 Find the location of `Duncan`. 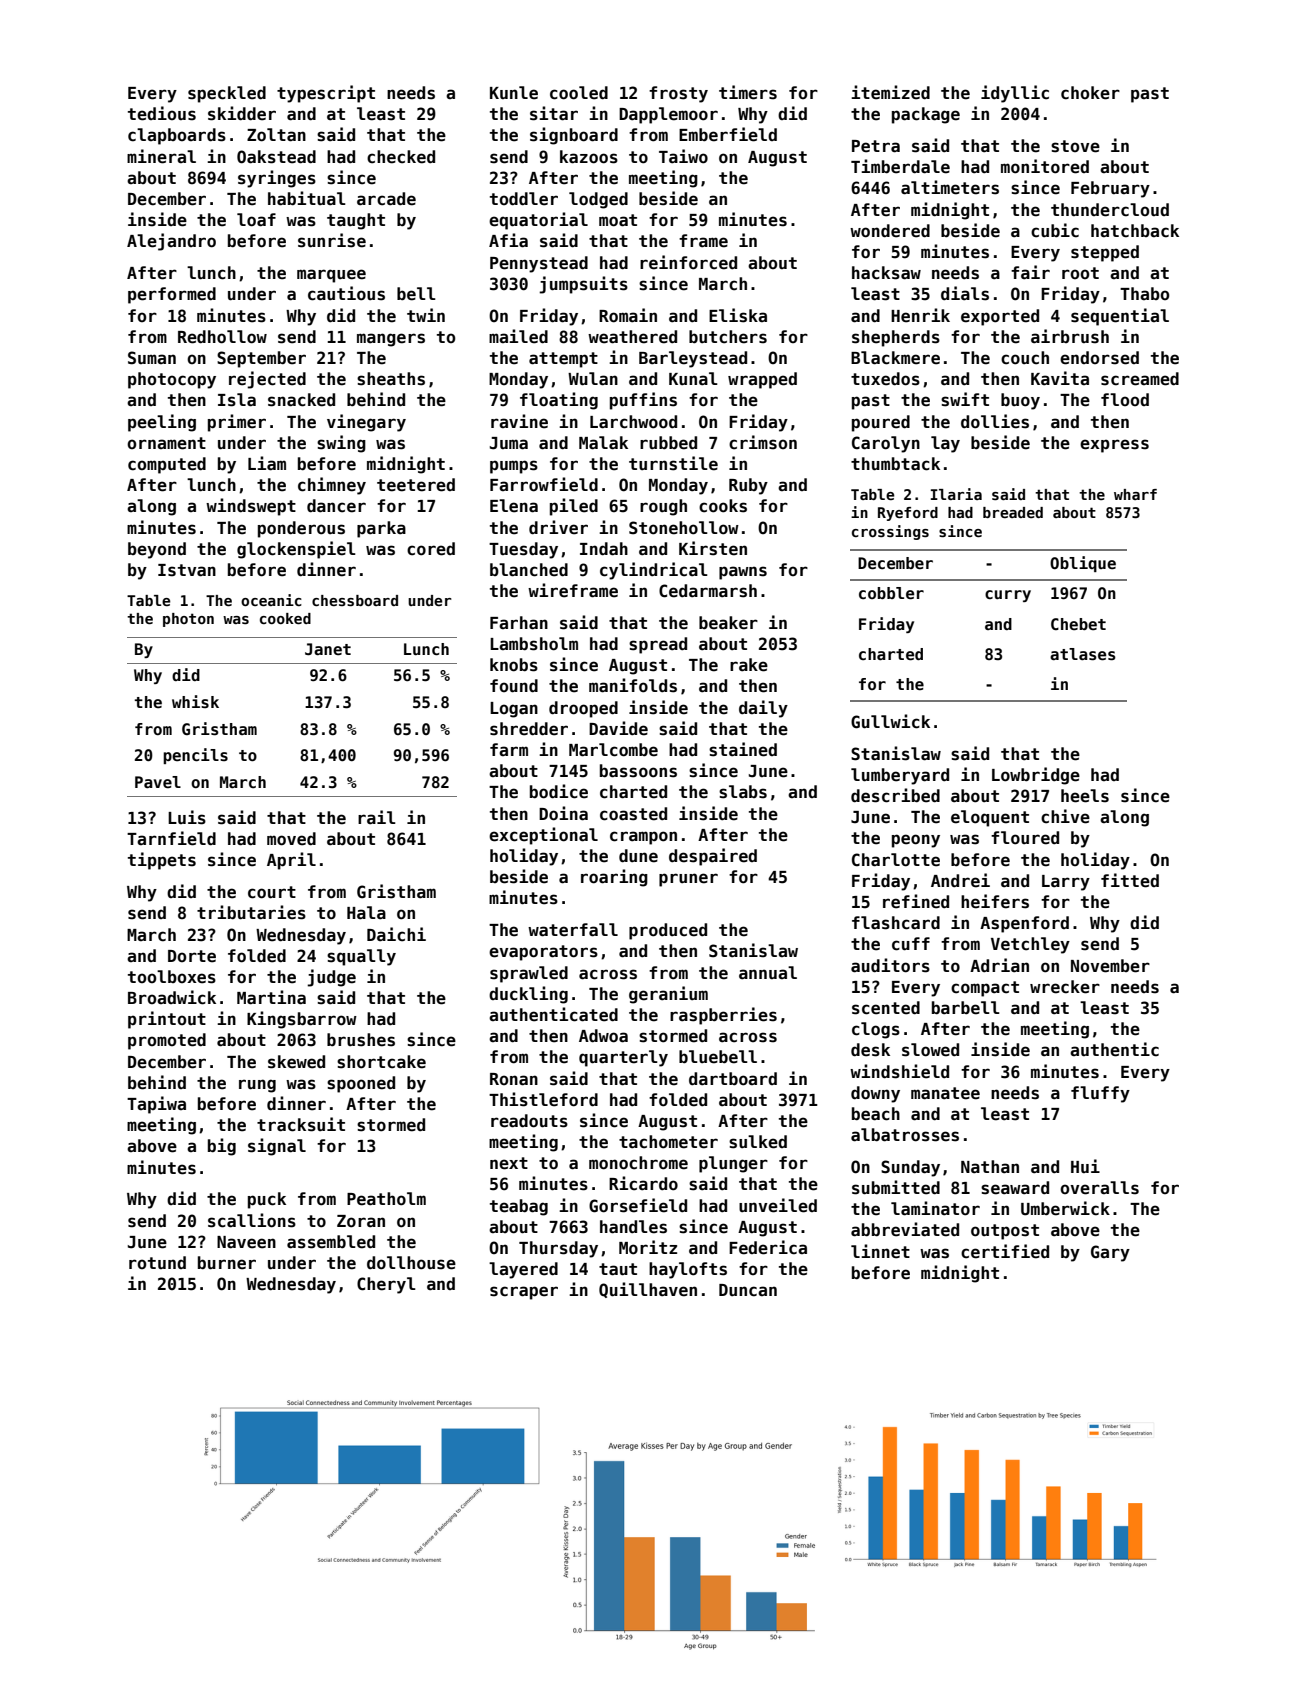

Duncan is located at coordinates (748, 1290).
